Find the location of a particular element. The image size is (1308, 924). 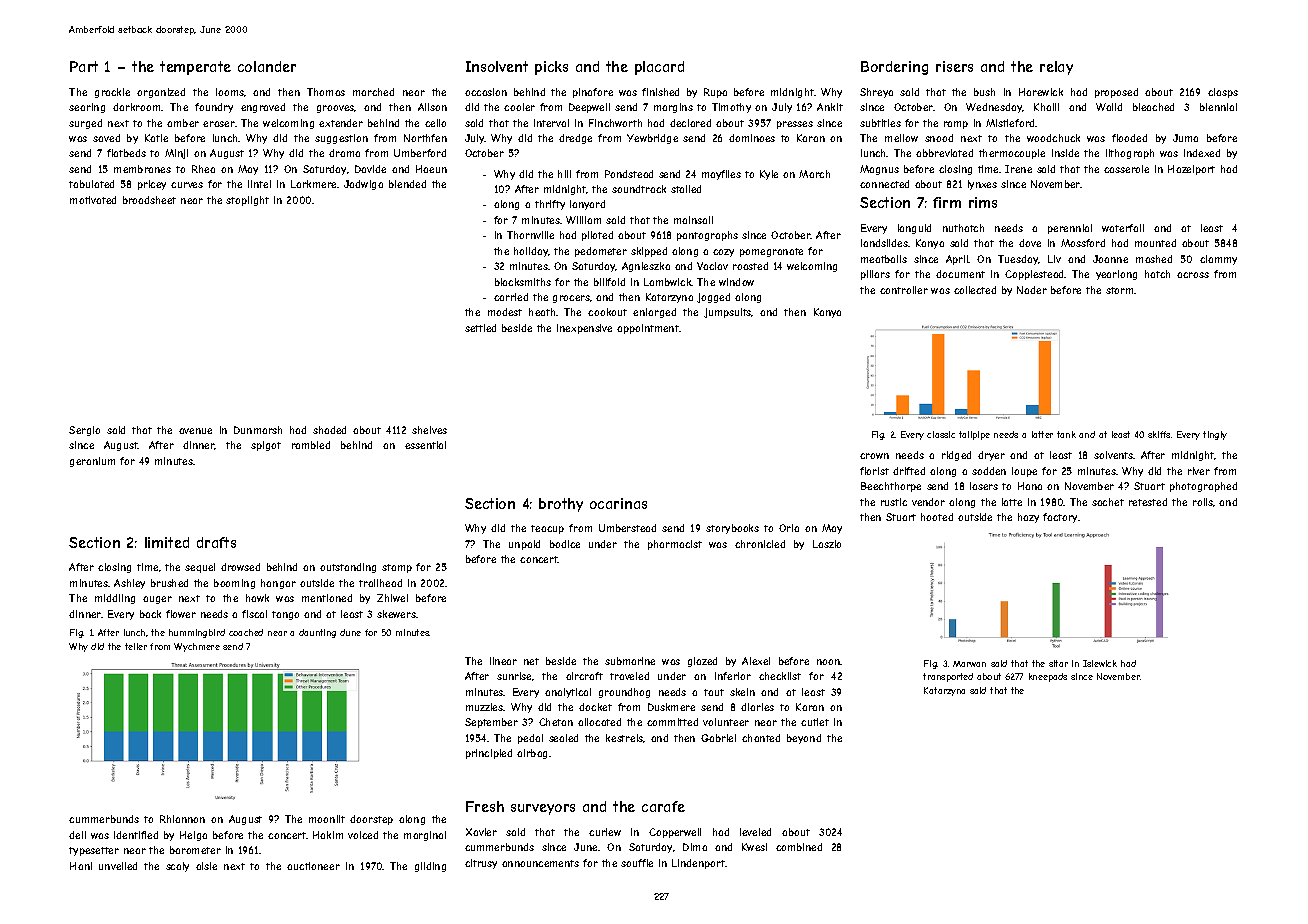

mounted is located at coordinates (1155, 243).
